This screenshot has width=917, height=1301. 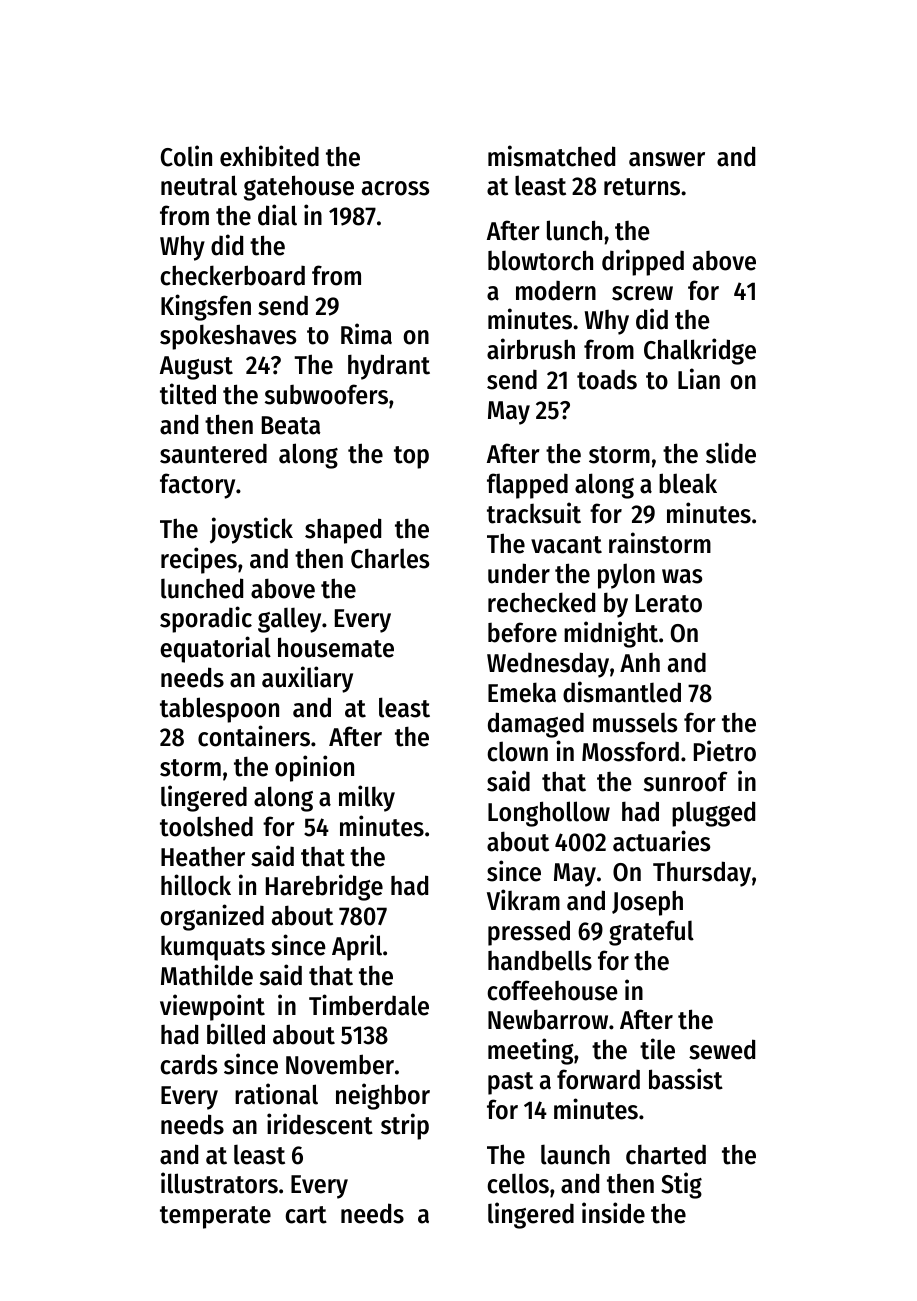 I want to click on airbrush, so click(x=531, y=349).
